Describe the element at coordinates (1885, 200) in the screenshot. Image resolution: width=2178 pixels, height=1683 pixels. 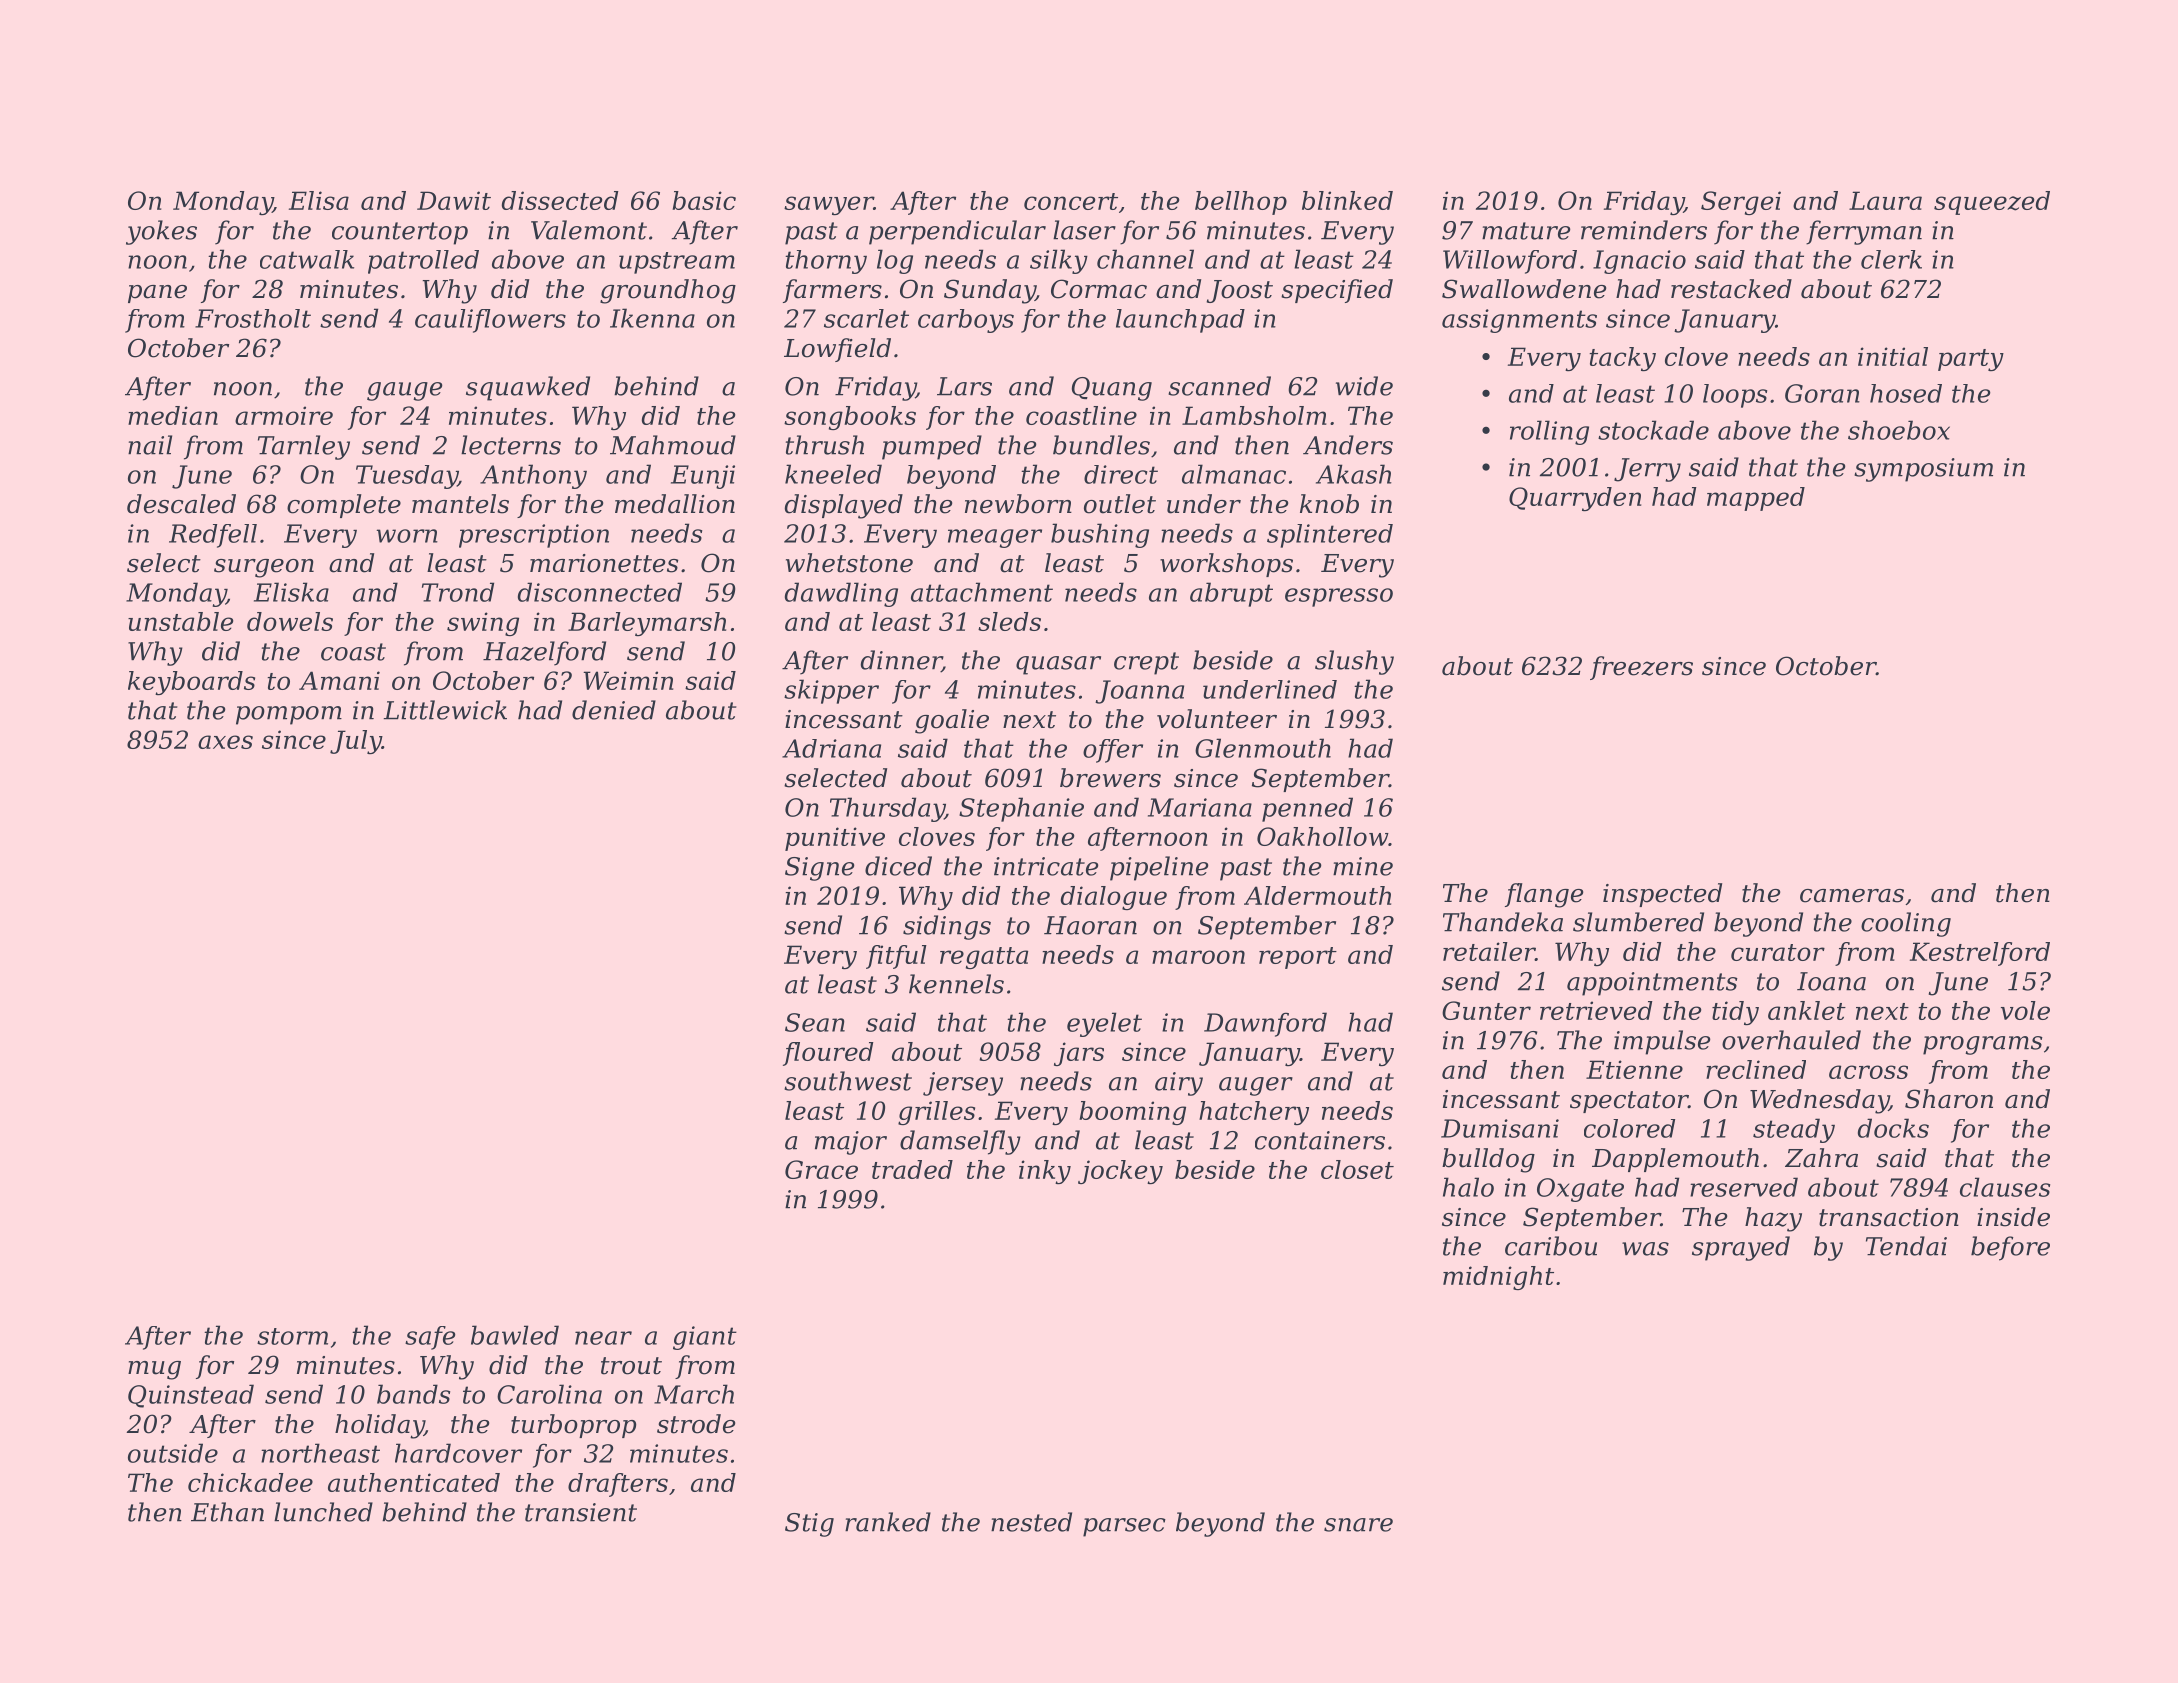
I see `Laura` at that location.
